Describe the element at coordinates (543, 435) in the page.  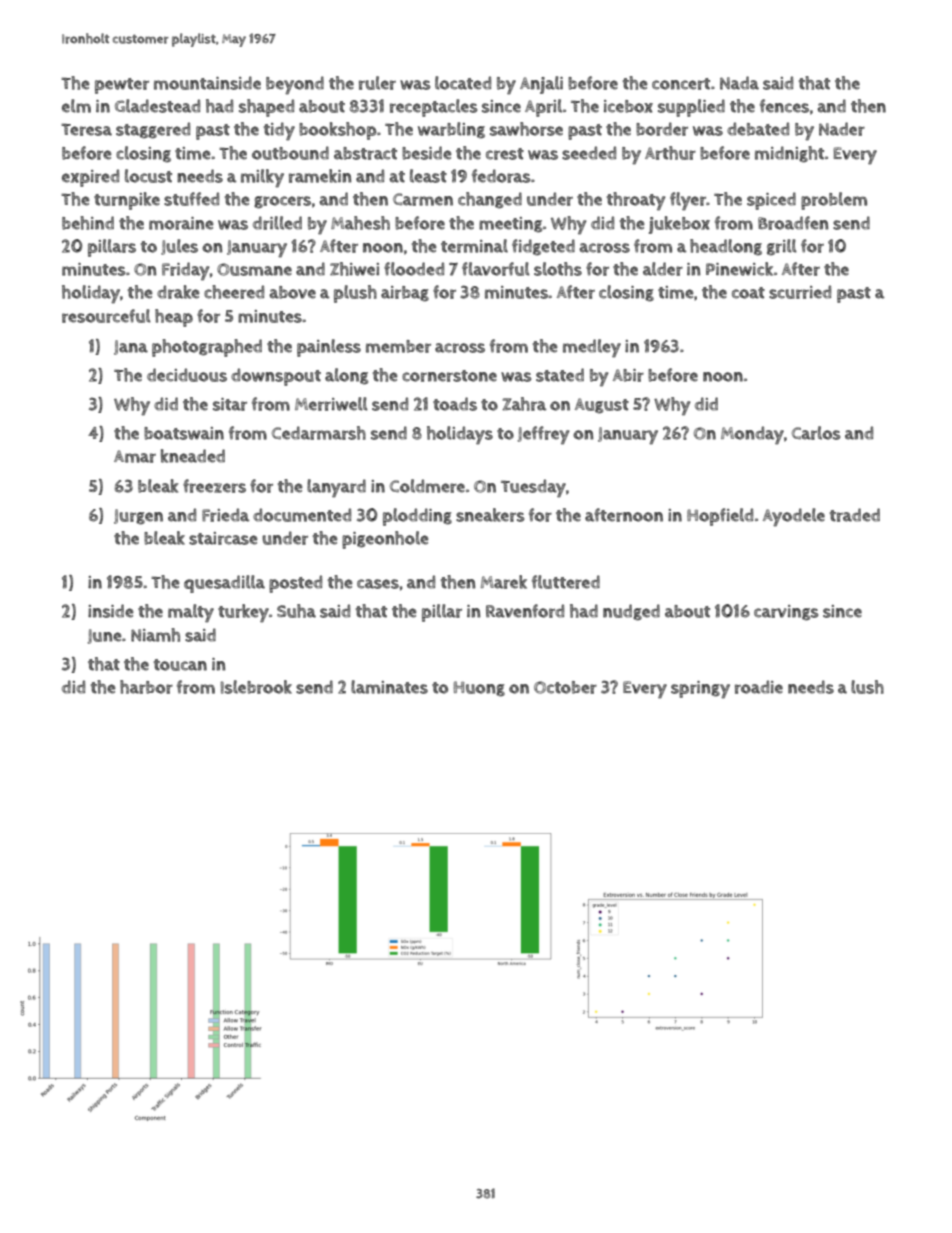
I see `Jeffrey` at that location.
